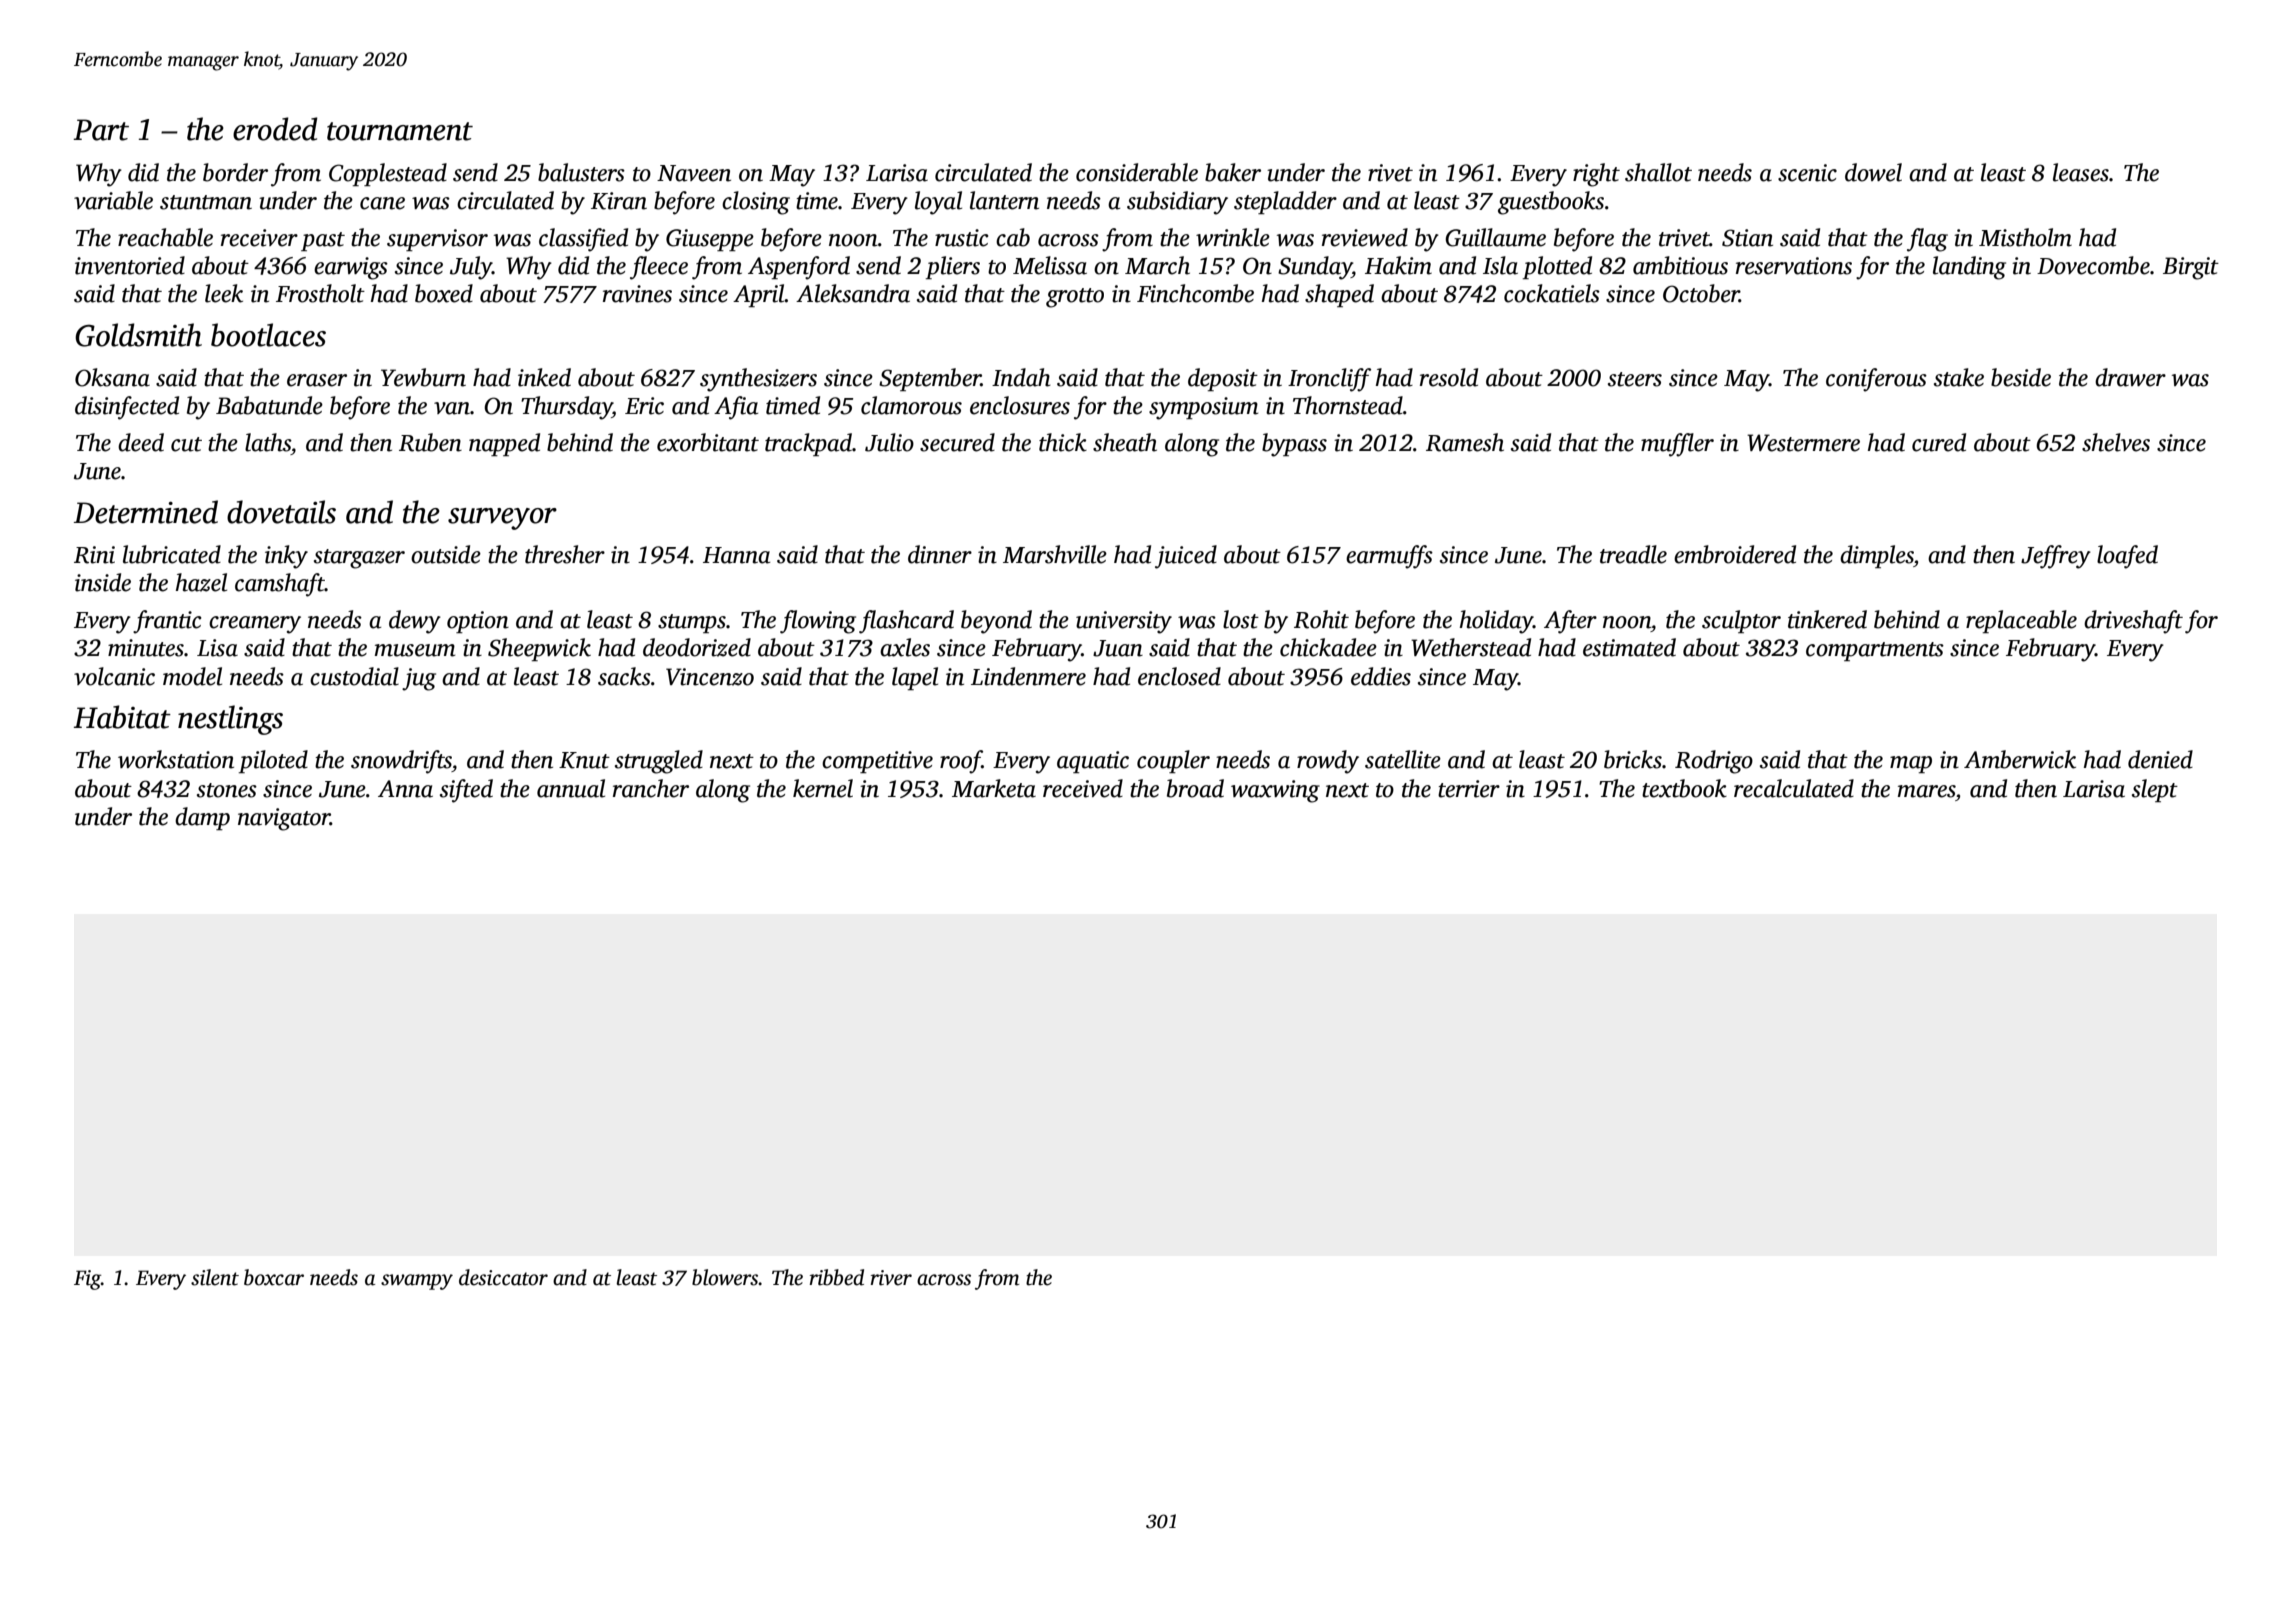 This page has width=2292, height=1620. I want to click on thick, so click(1063, 442).
